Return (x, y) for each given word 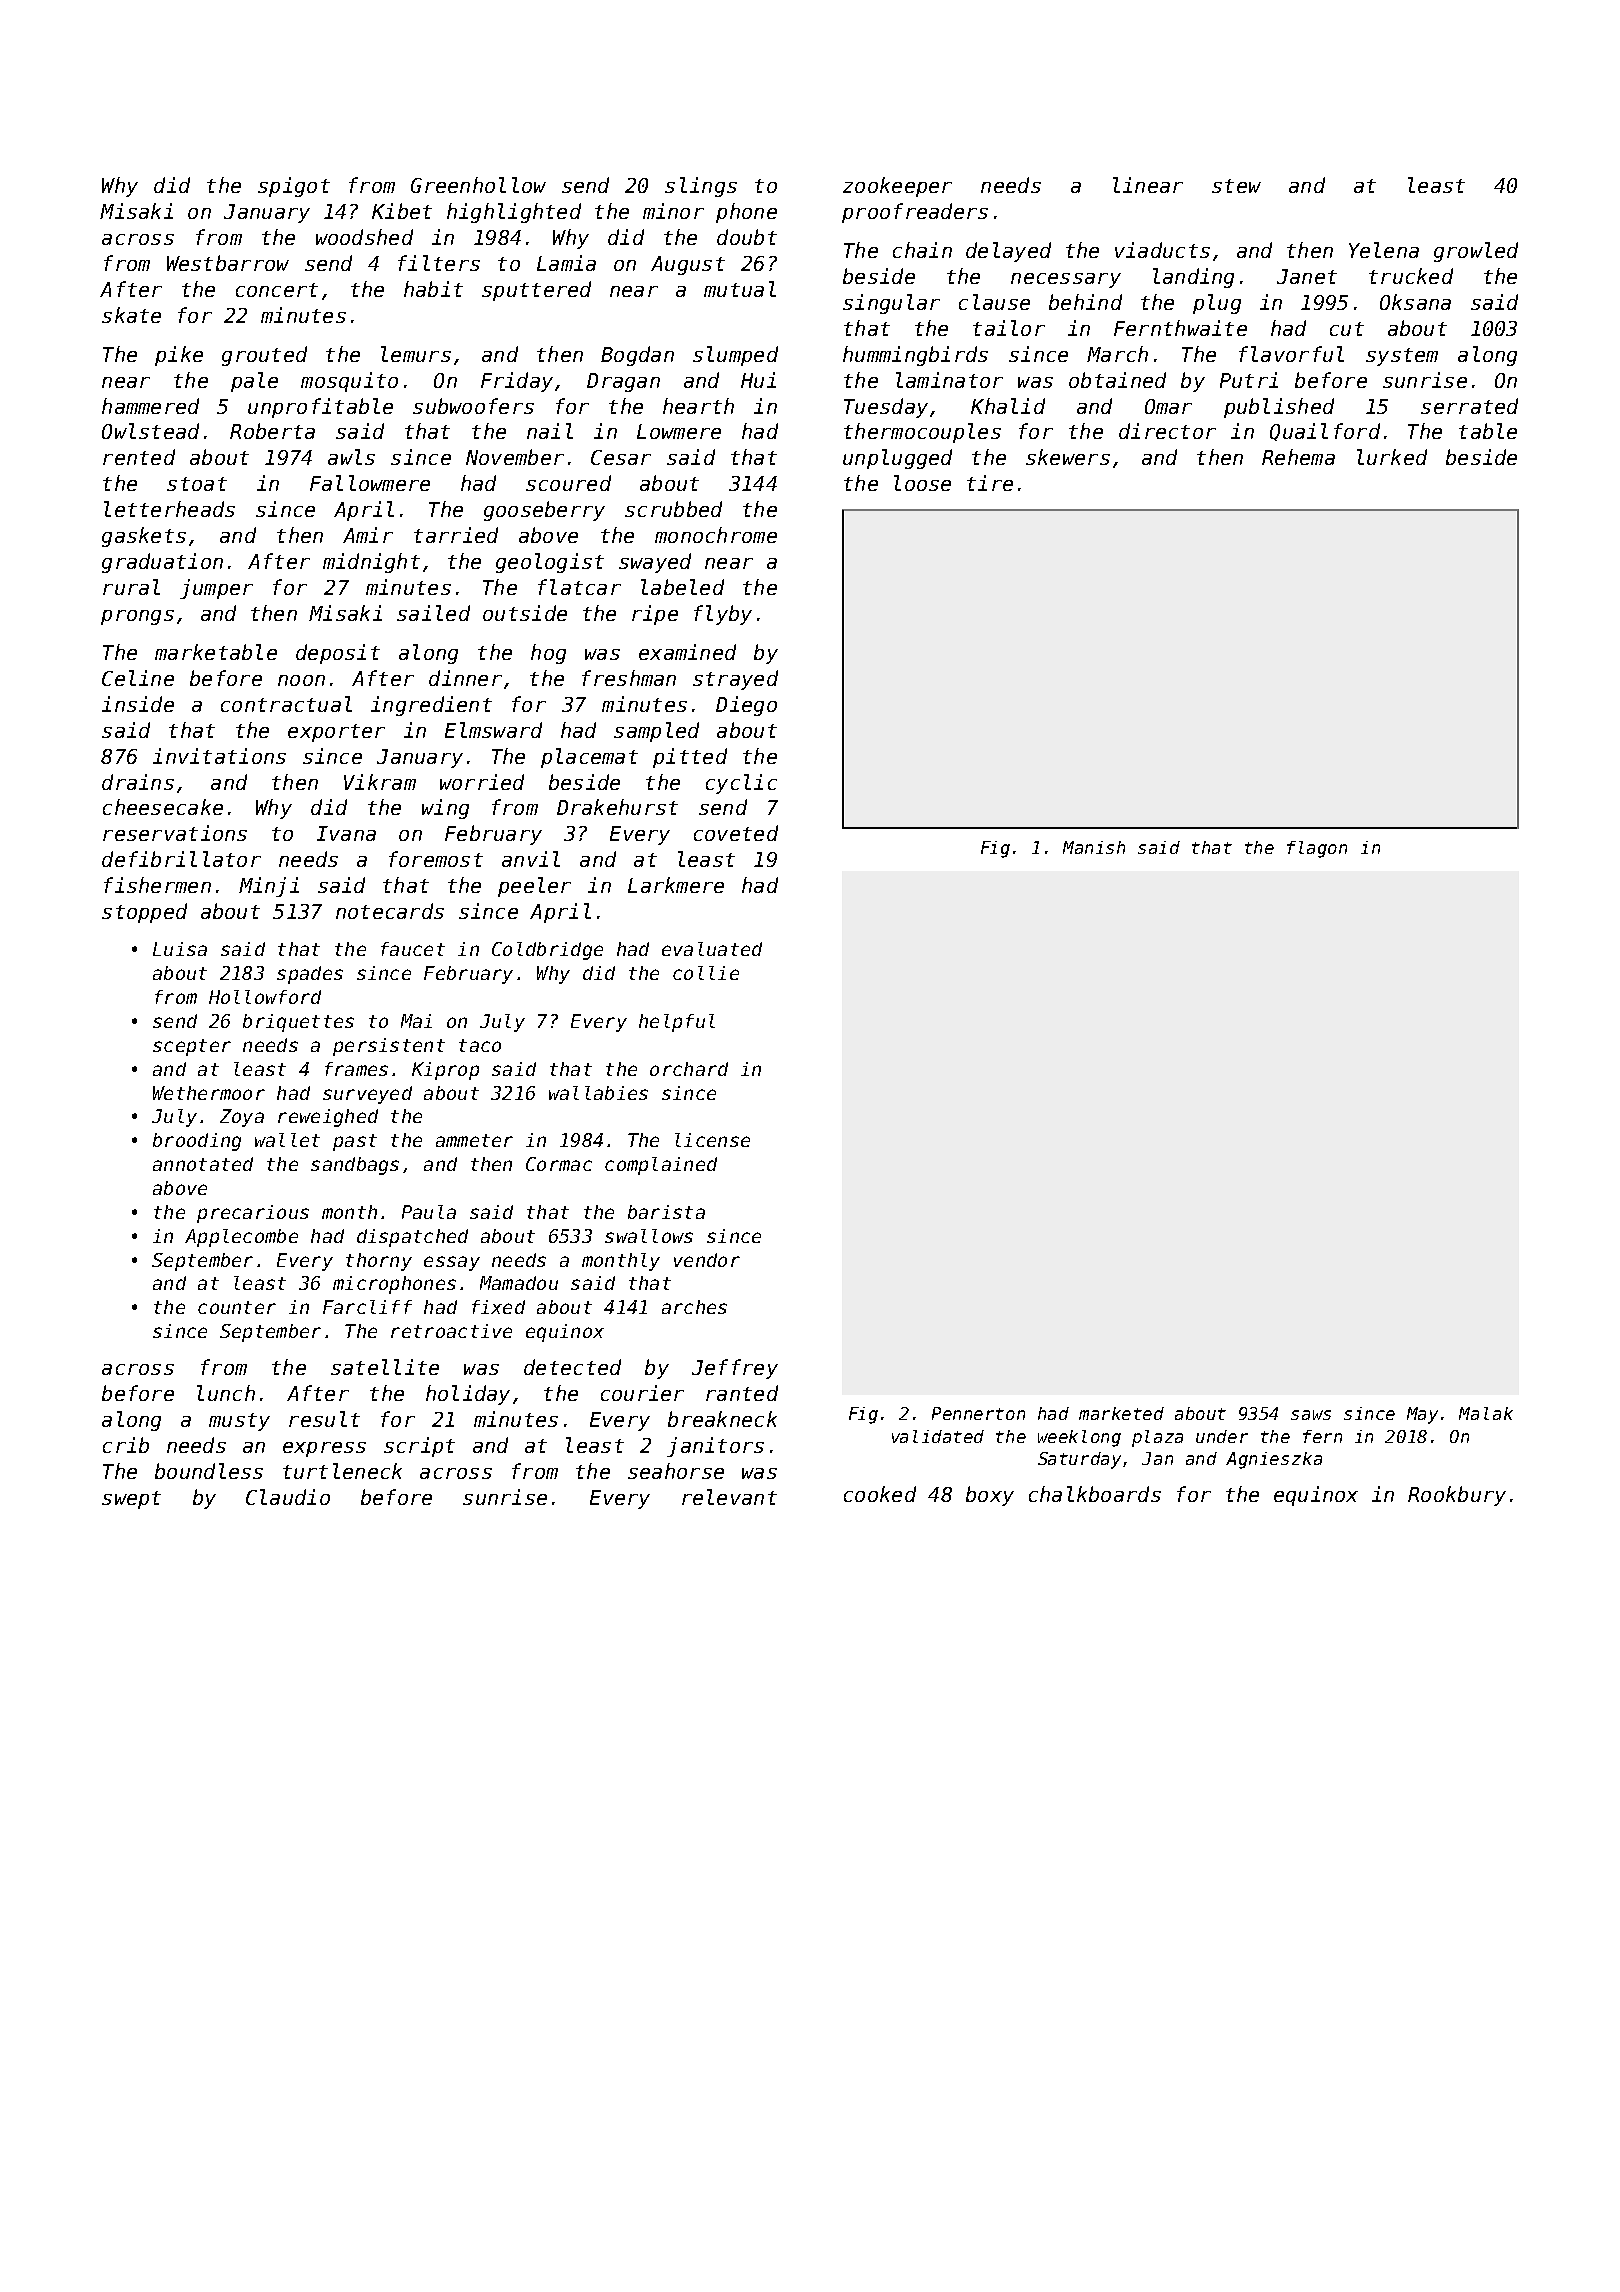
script (419, 1447)
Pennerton (978, 1413)
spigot (294, 187)
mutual (740, 289)
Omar (1168, 406)
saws (1311, 1415)
